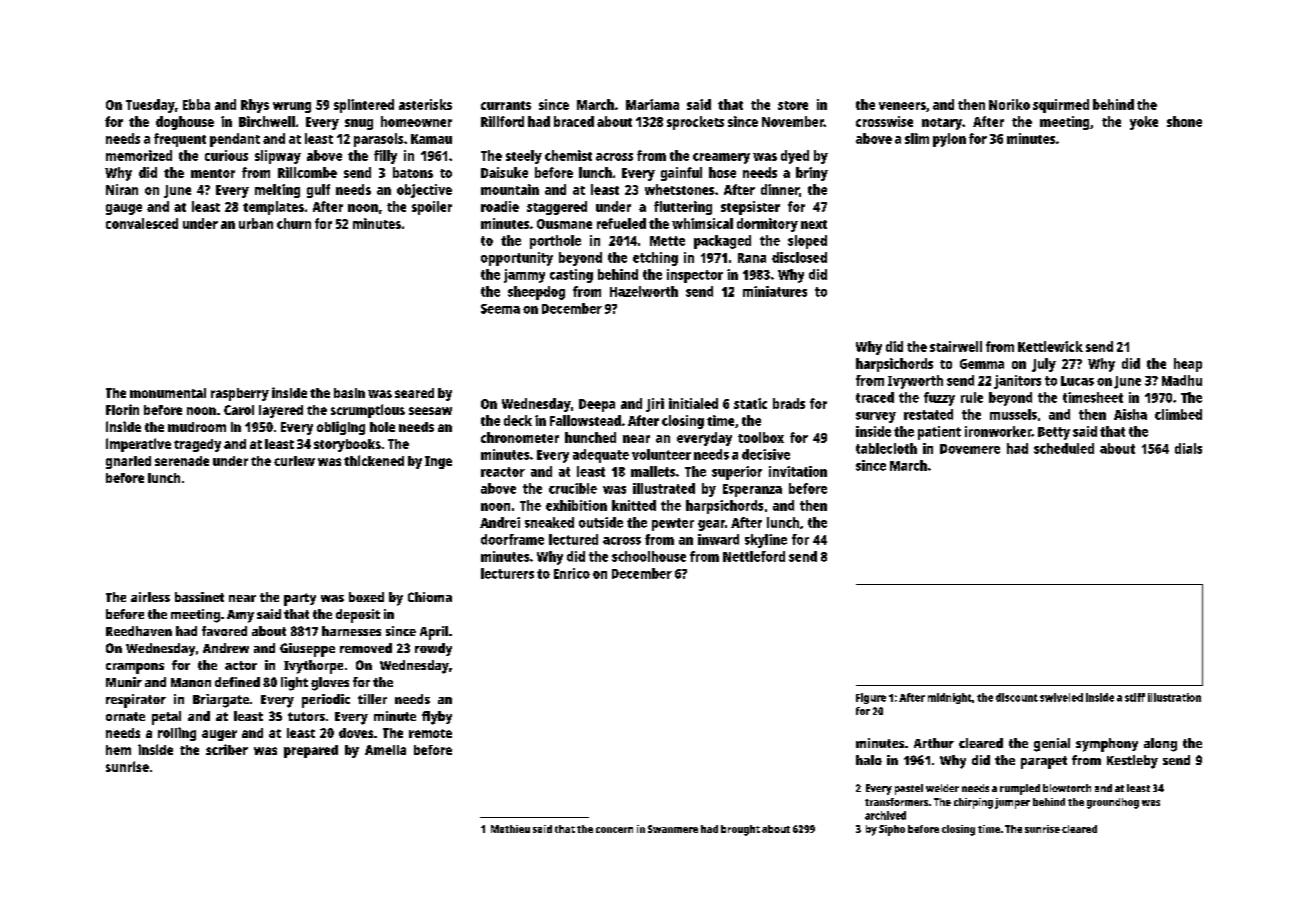 The width and height of the page is (1308, 924). Describe the element at coordinates (311, 751) in the page. I see `prepared` at that location.
